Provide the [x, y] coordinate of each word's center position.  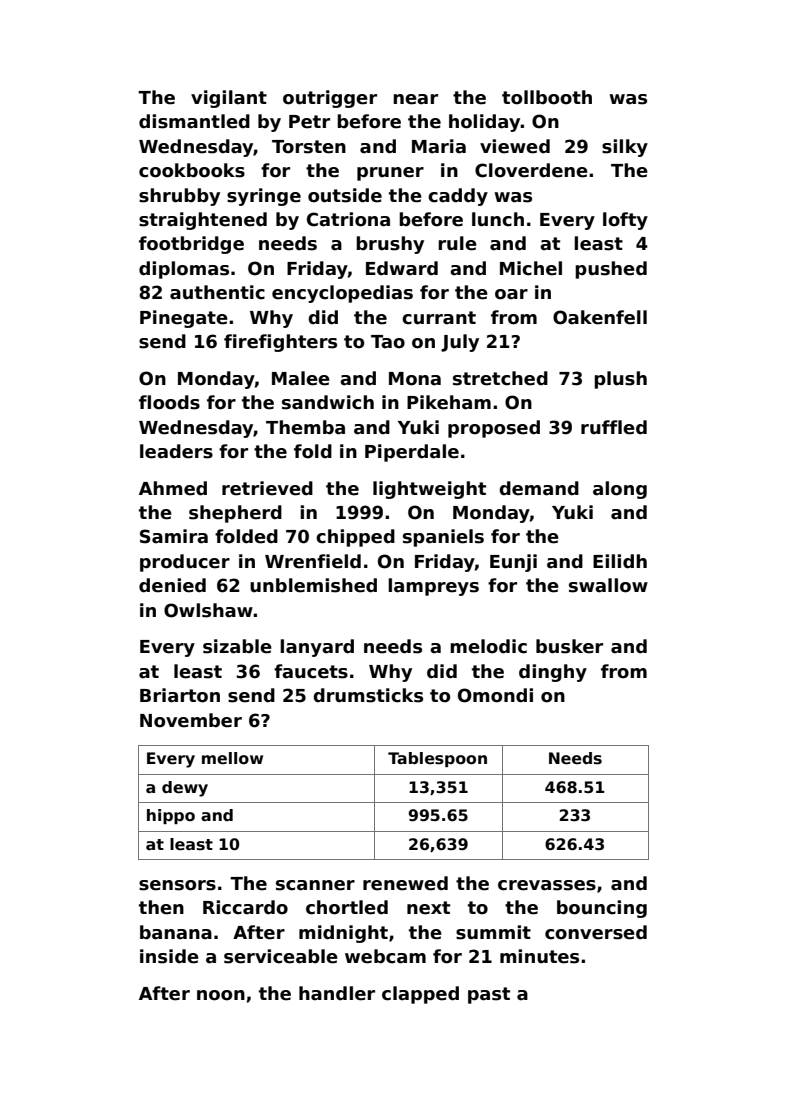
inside [169, 956]
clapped [420, 995]
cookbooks [192, 170]
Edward [402, 268]
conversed [596, 932]
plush [620, 380]
